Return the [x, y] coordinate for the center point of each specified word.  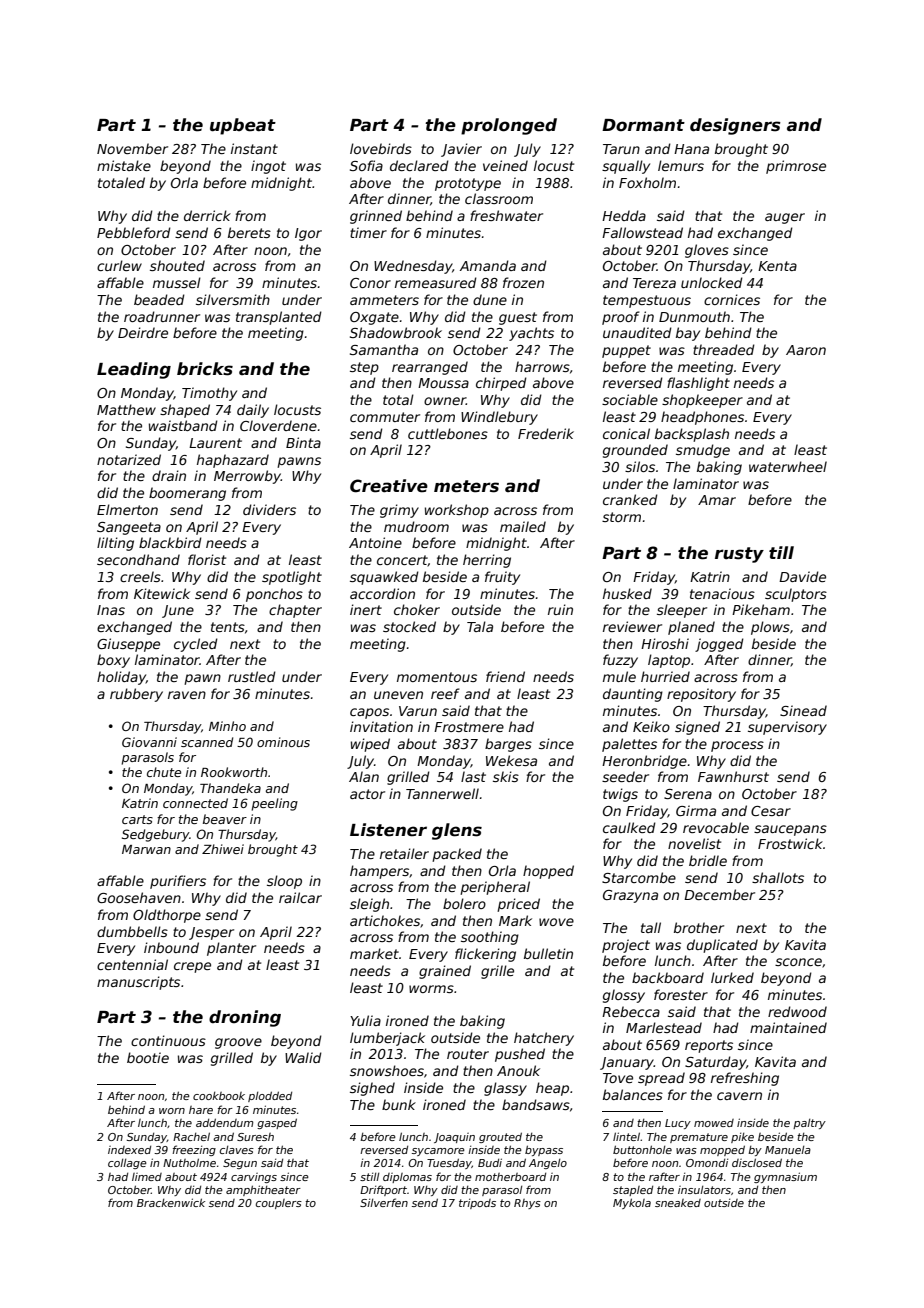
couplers [279, 1204]
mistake [124, 165]
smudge [703, 451]
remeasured [436, 282]
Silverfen [384, 1202]
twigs [620, 795]
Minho [227, 726]
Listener [388, 830]
